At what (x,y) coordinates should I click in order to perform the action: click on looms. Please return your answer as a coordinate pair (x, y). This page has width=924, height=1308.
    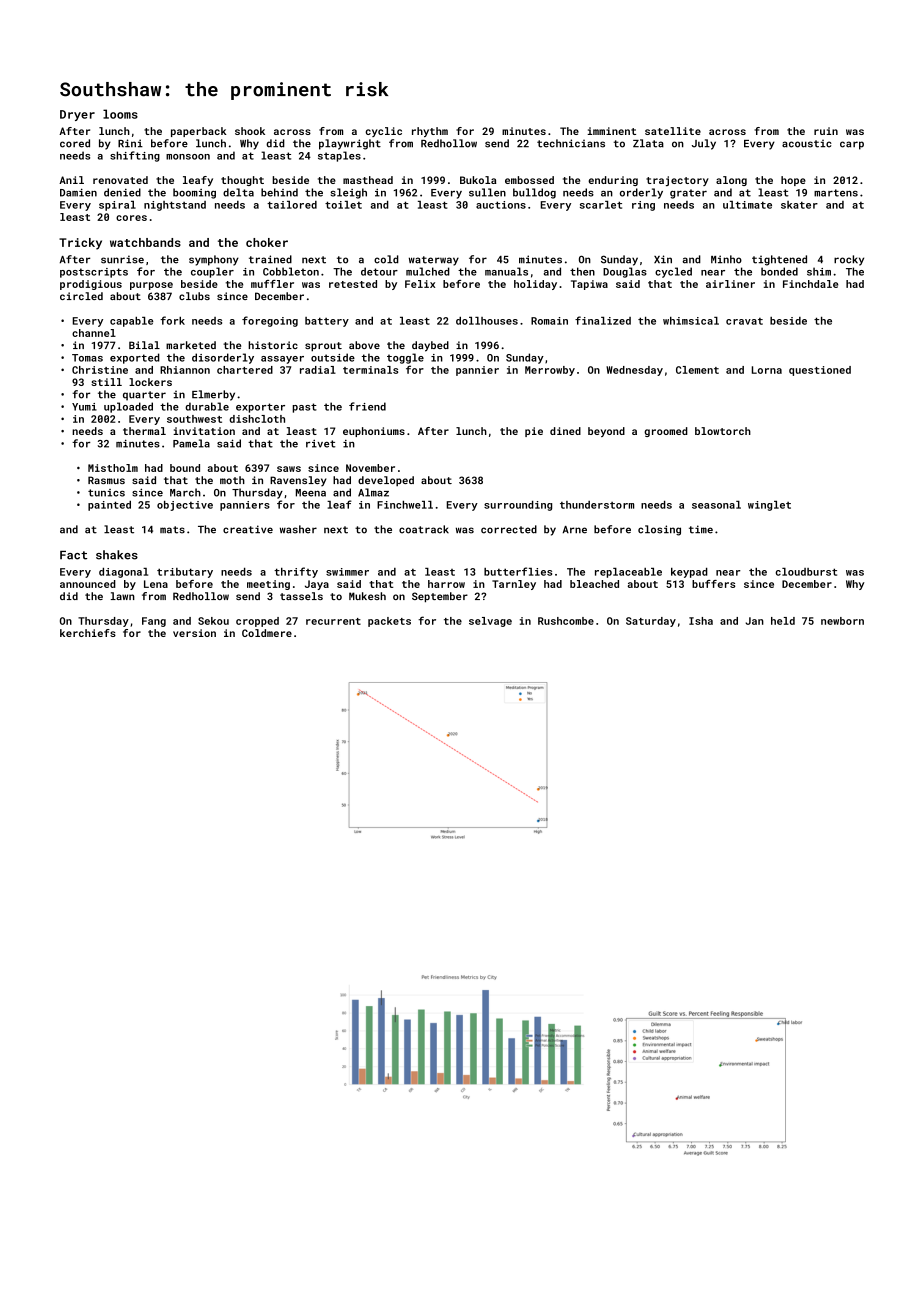
    Looking at the image, I should click on (120, 114).
